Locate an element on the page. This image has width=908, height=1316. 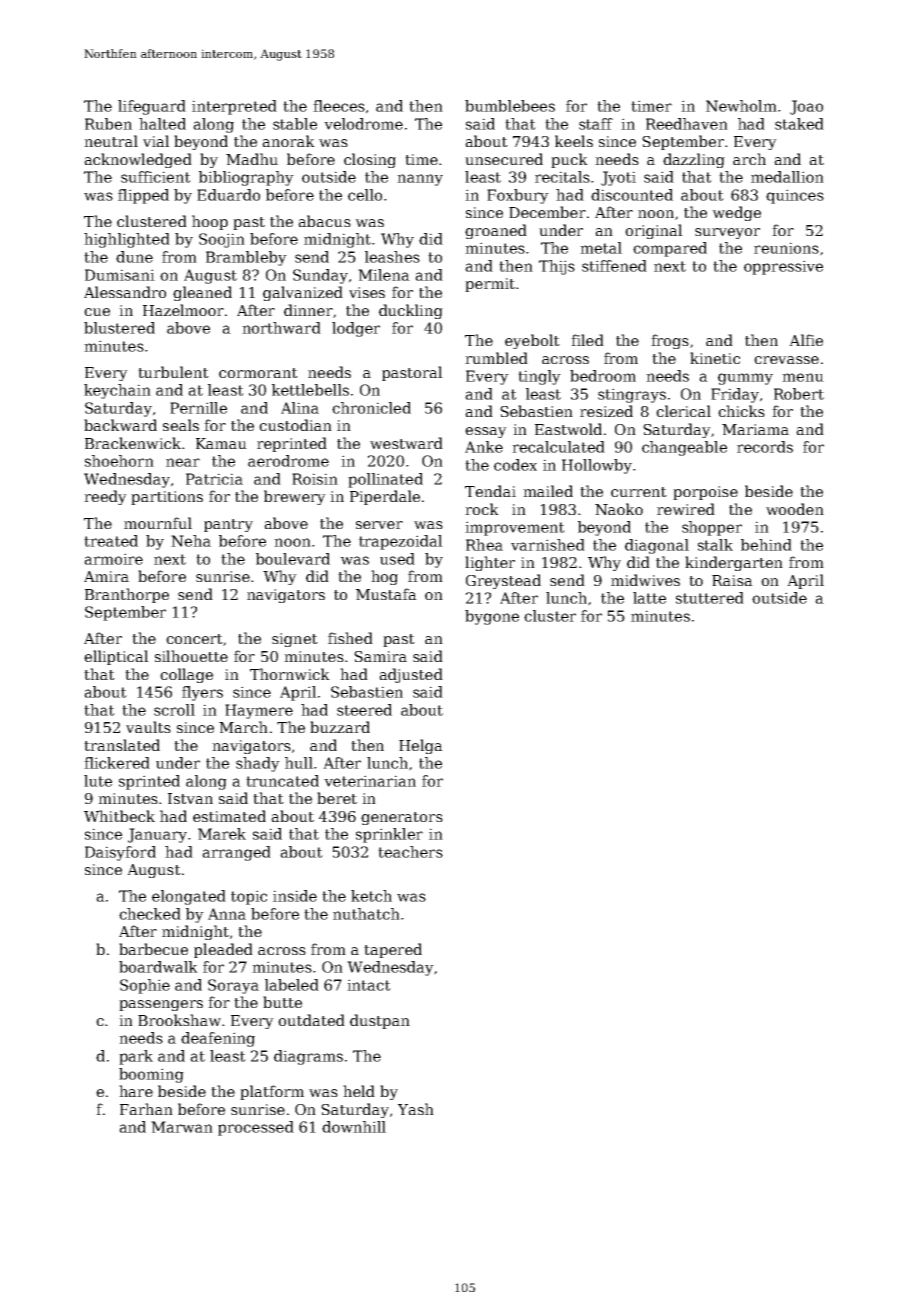
adjusted is located at coordinates (411, 675).
